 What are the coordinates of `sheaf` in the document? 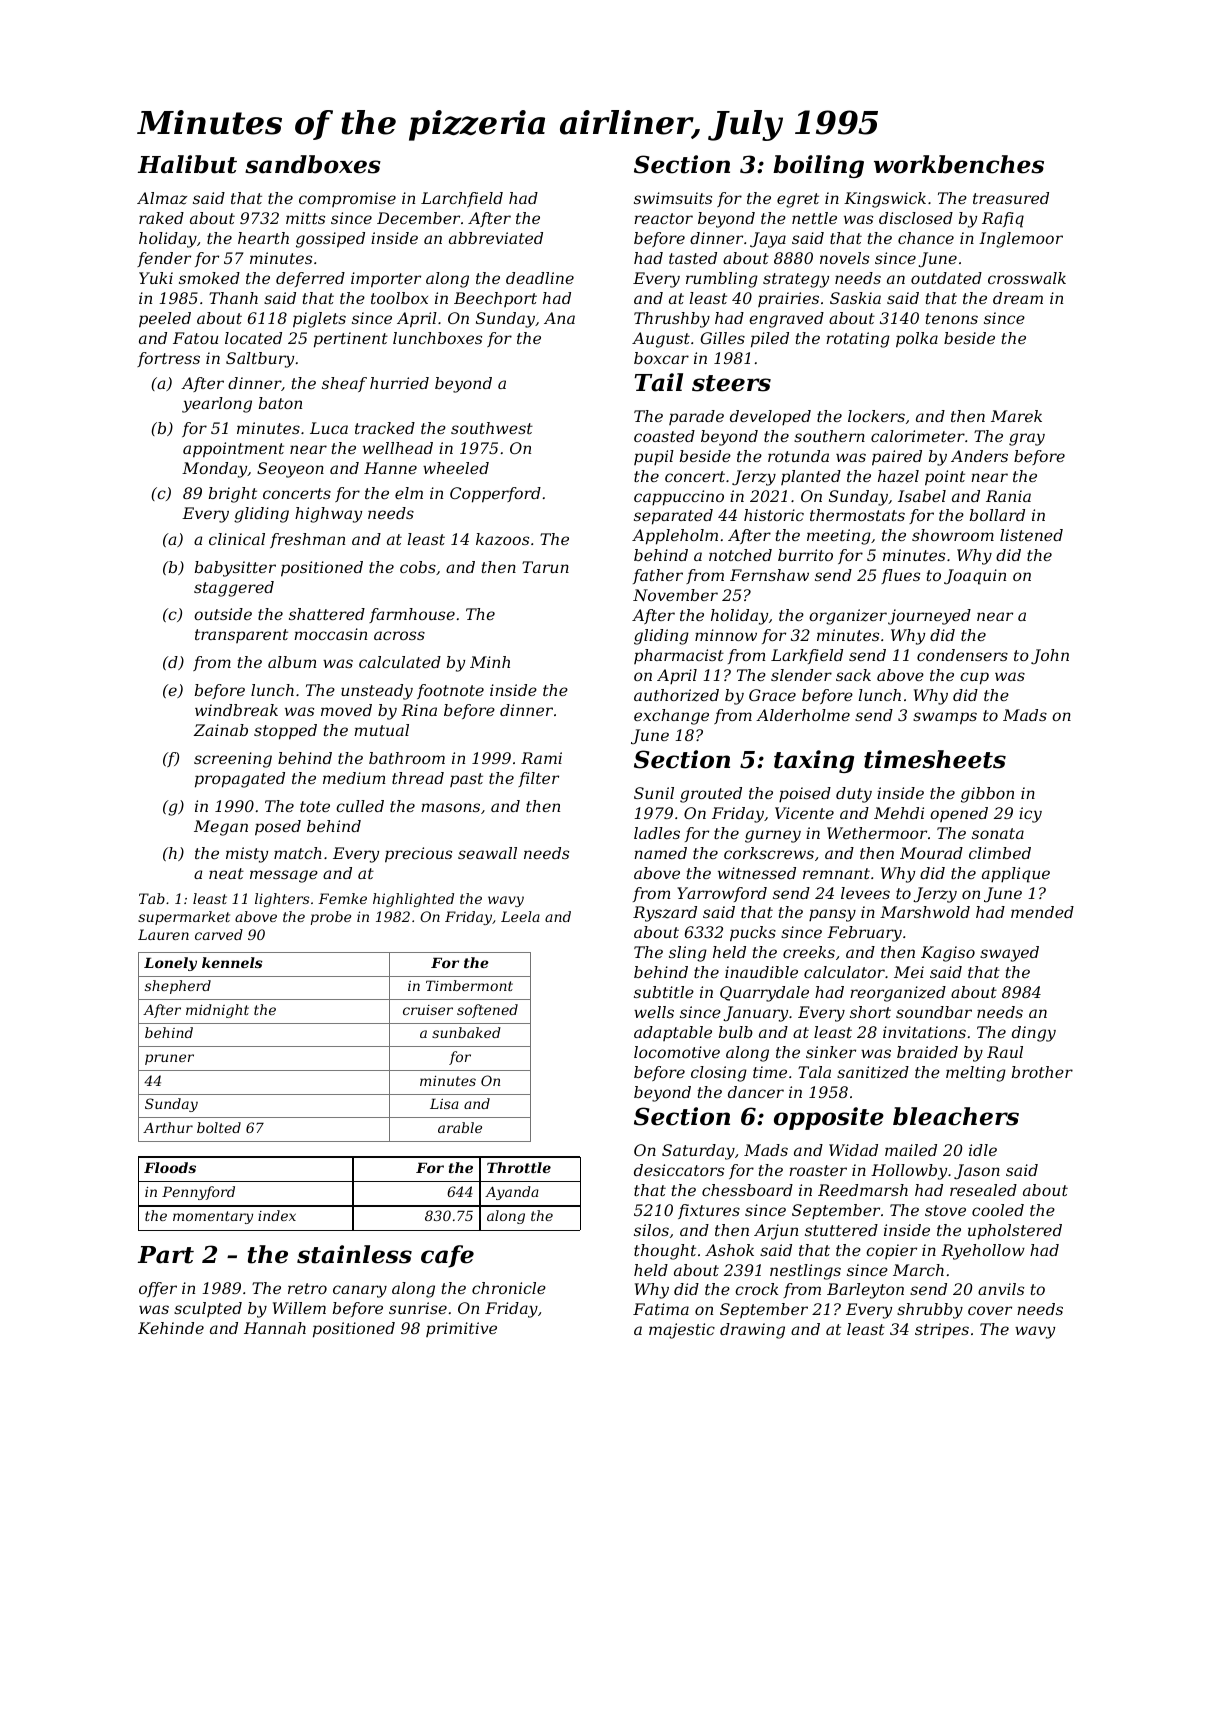 It's located at (344, 384).
